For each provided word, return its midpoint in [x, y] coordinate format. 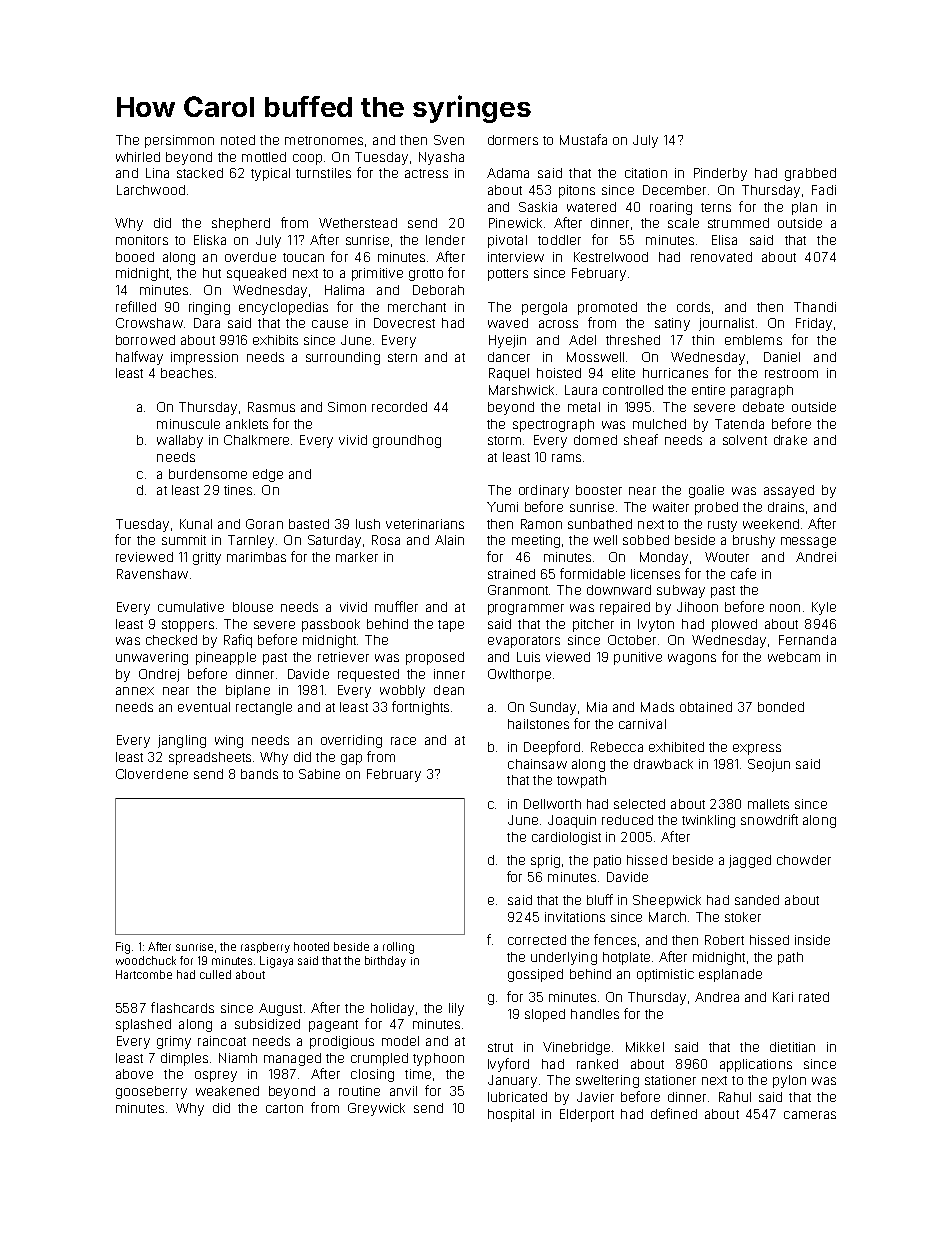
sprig [545, 861]
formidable [592, 573]
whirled [138, 157]
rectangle [264, 708]
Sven [449, 140]
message [808, 542]
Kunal [196, 524]
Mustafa [583, 139]
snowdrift [769, 819]
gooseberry [151, 1092]
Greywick [376, 1109]
